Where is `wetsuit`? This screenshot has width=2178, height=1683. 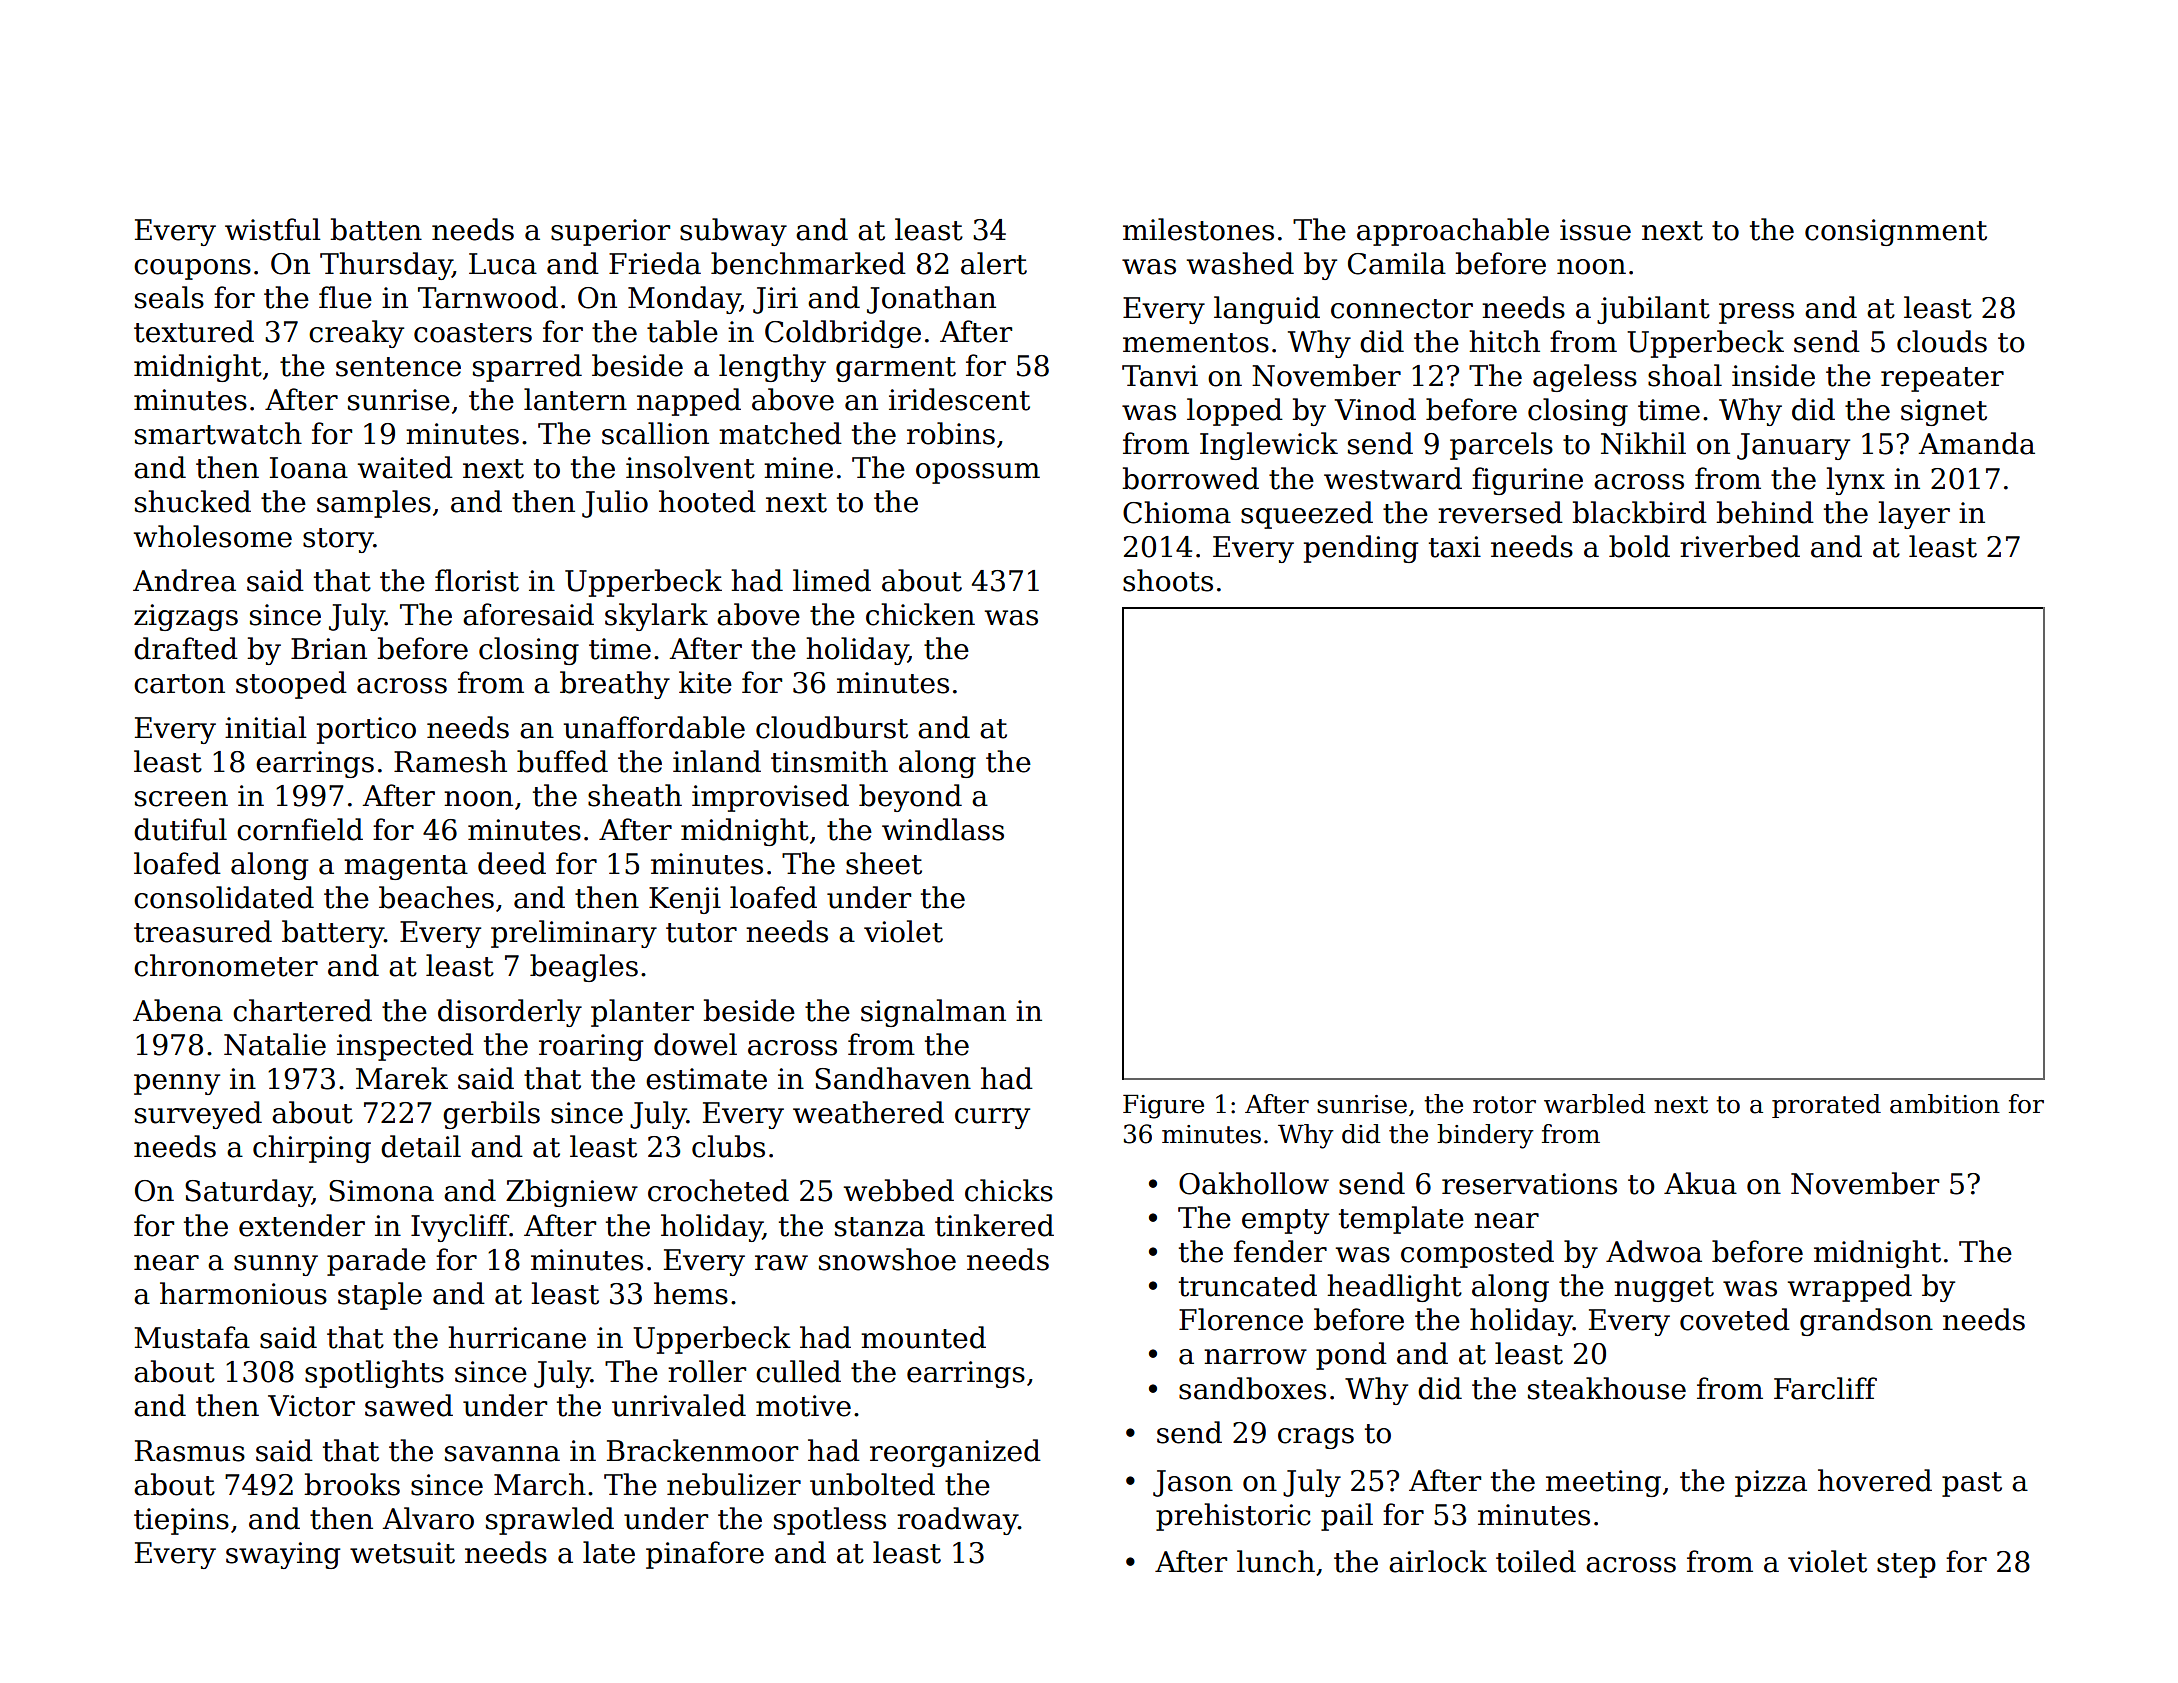 wetsuit is located at coordinates (402, 1553).
